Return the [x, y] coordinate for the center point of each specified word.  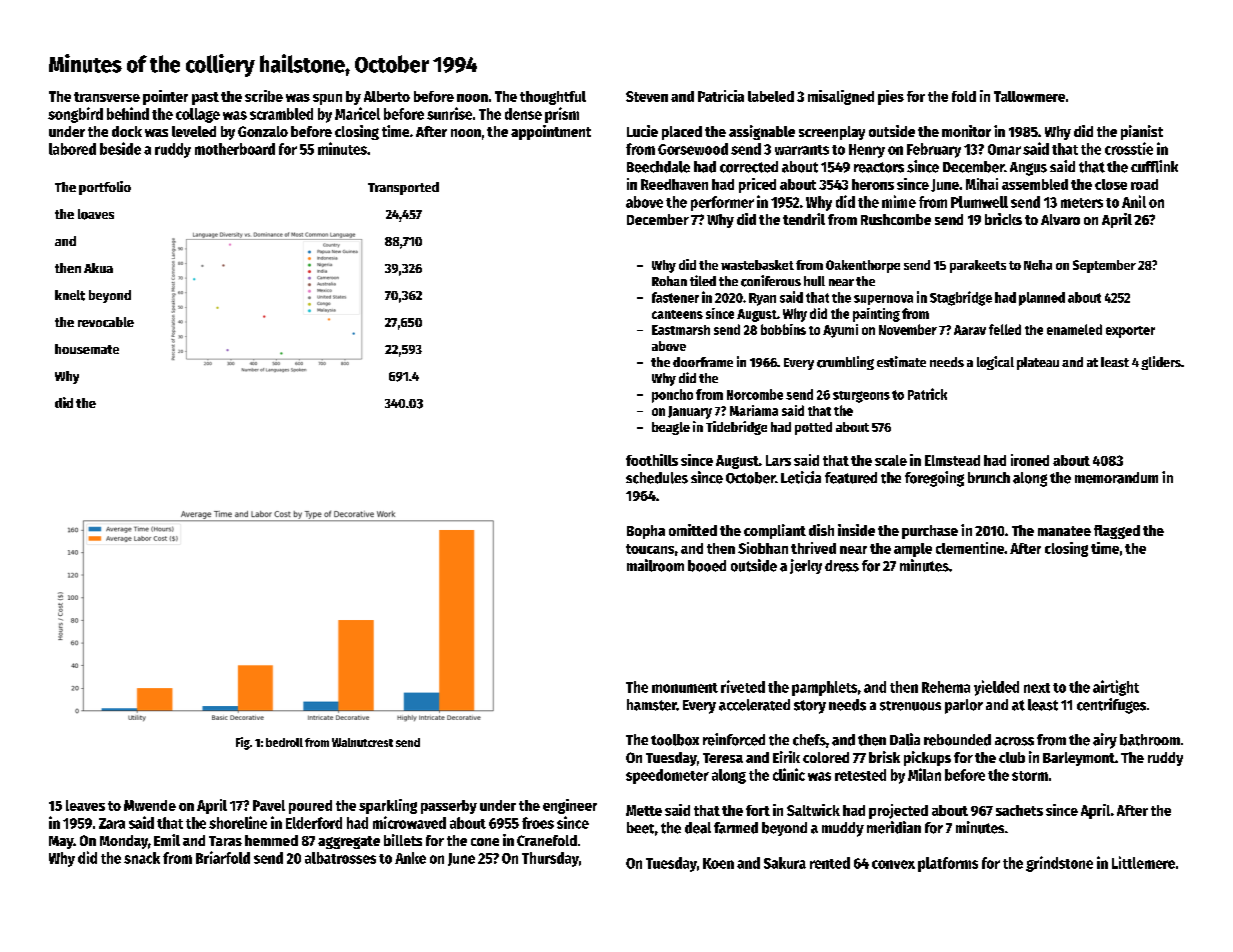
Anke [410, 858]
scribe [264, 96]
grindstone [1059, 864]
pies [891, 97]
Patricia [721, 96]
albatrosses [340, 858]
